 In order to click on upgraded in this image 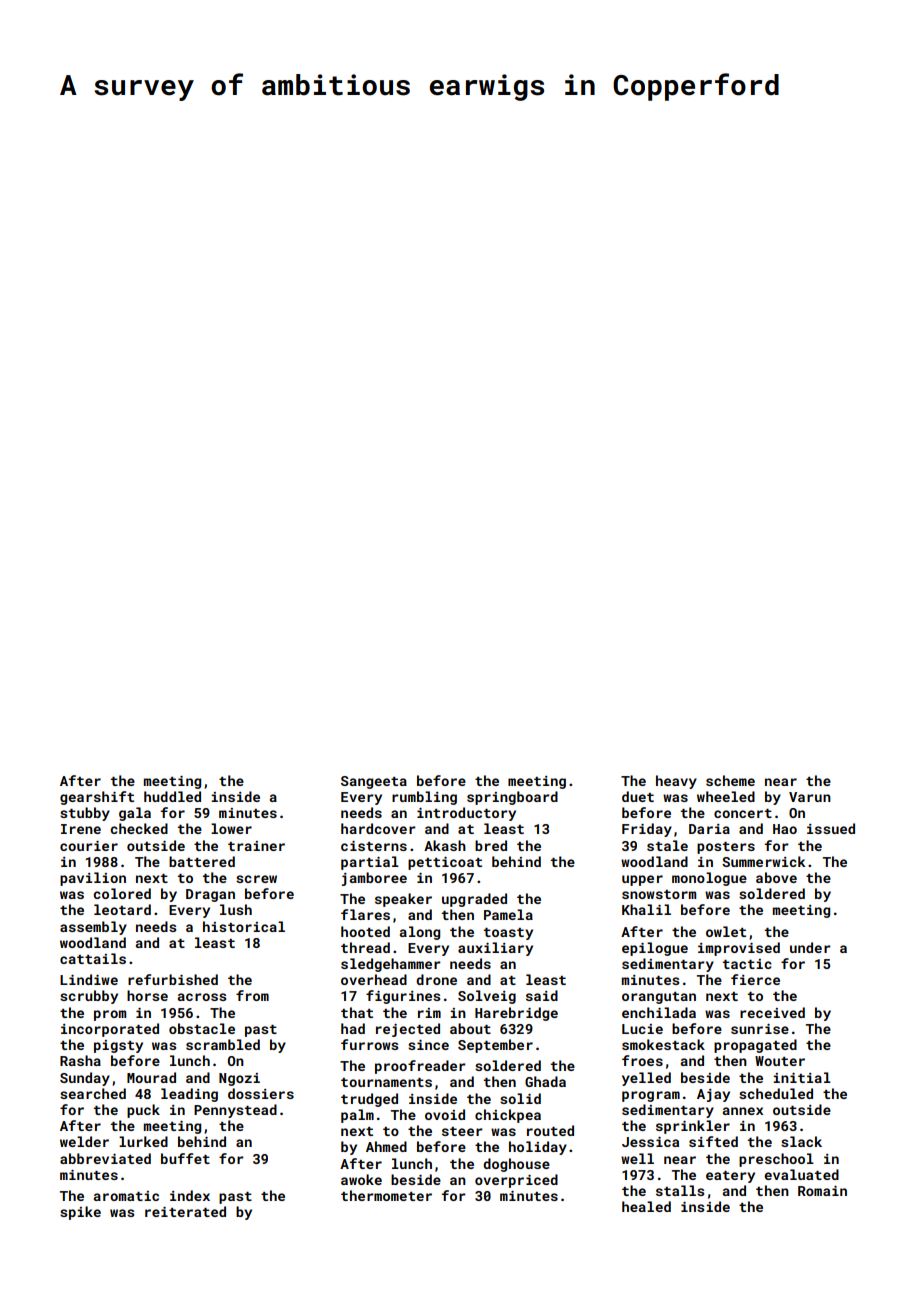, I will do `click(474, 900)`.
